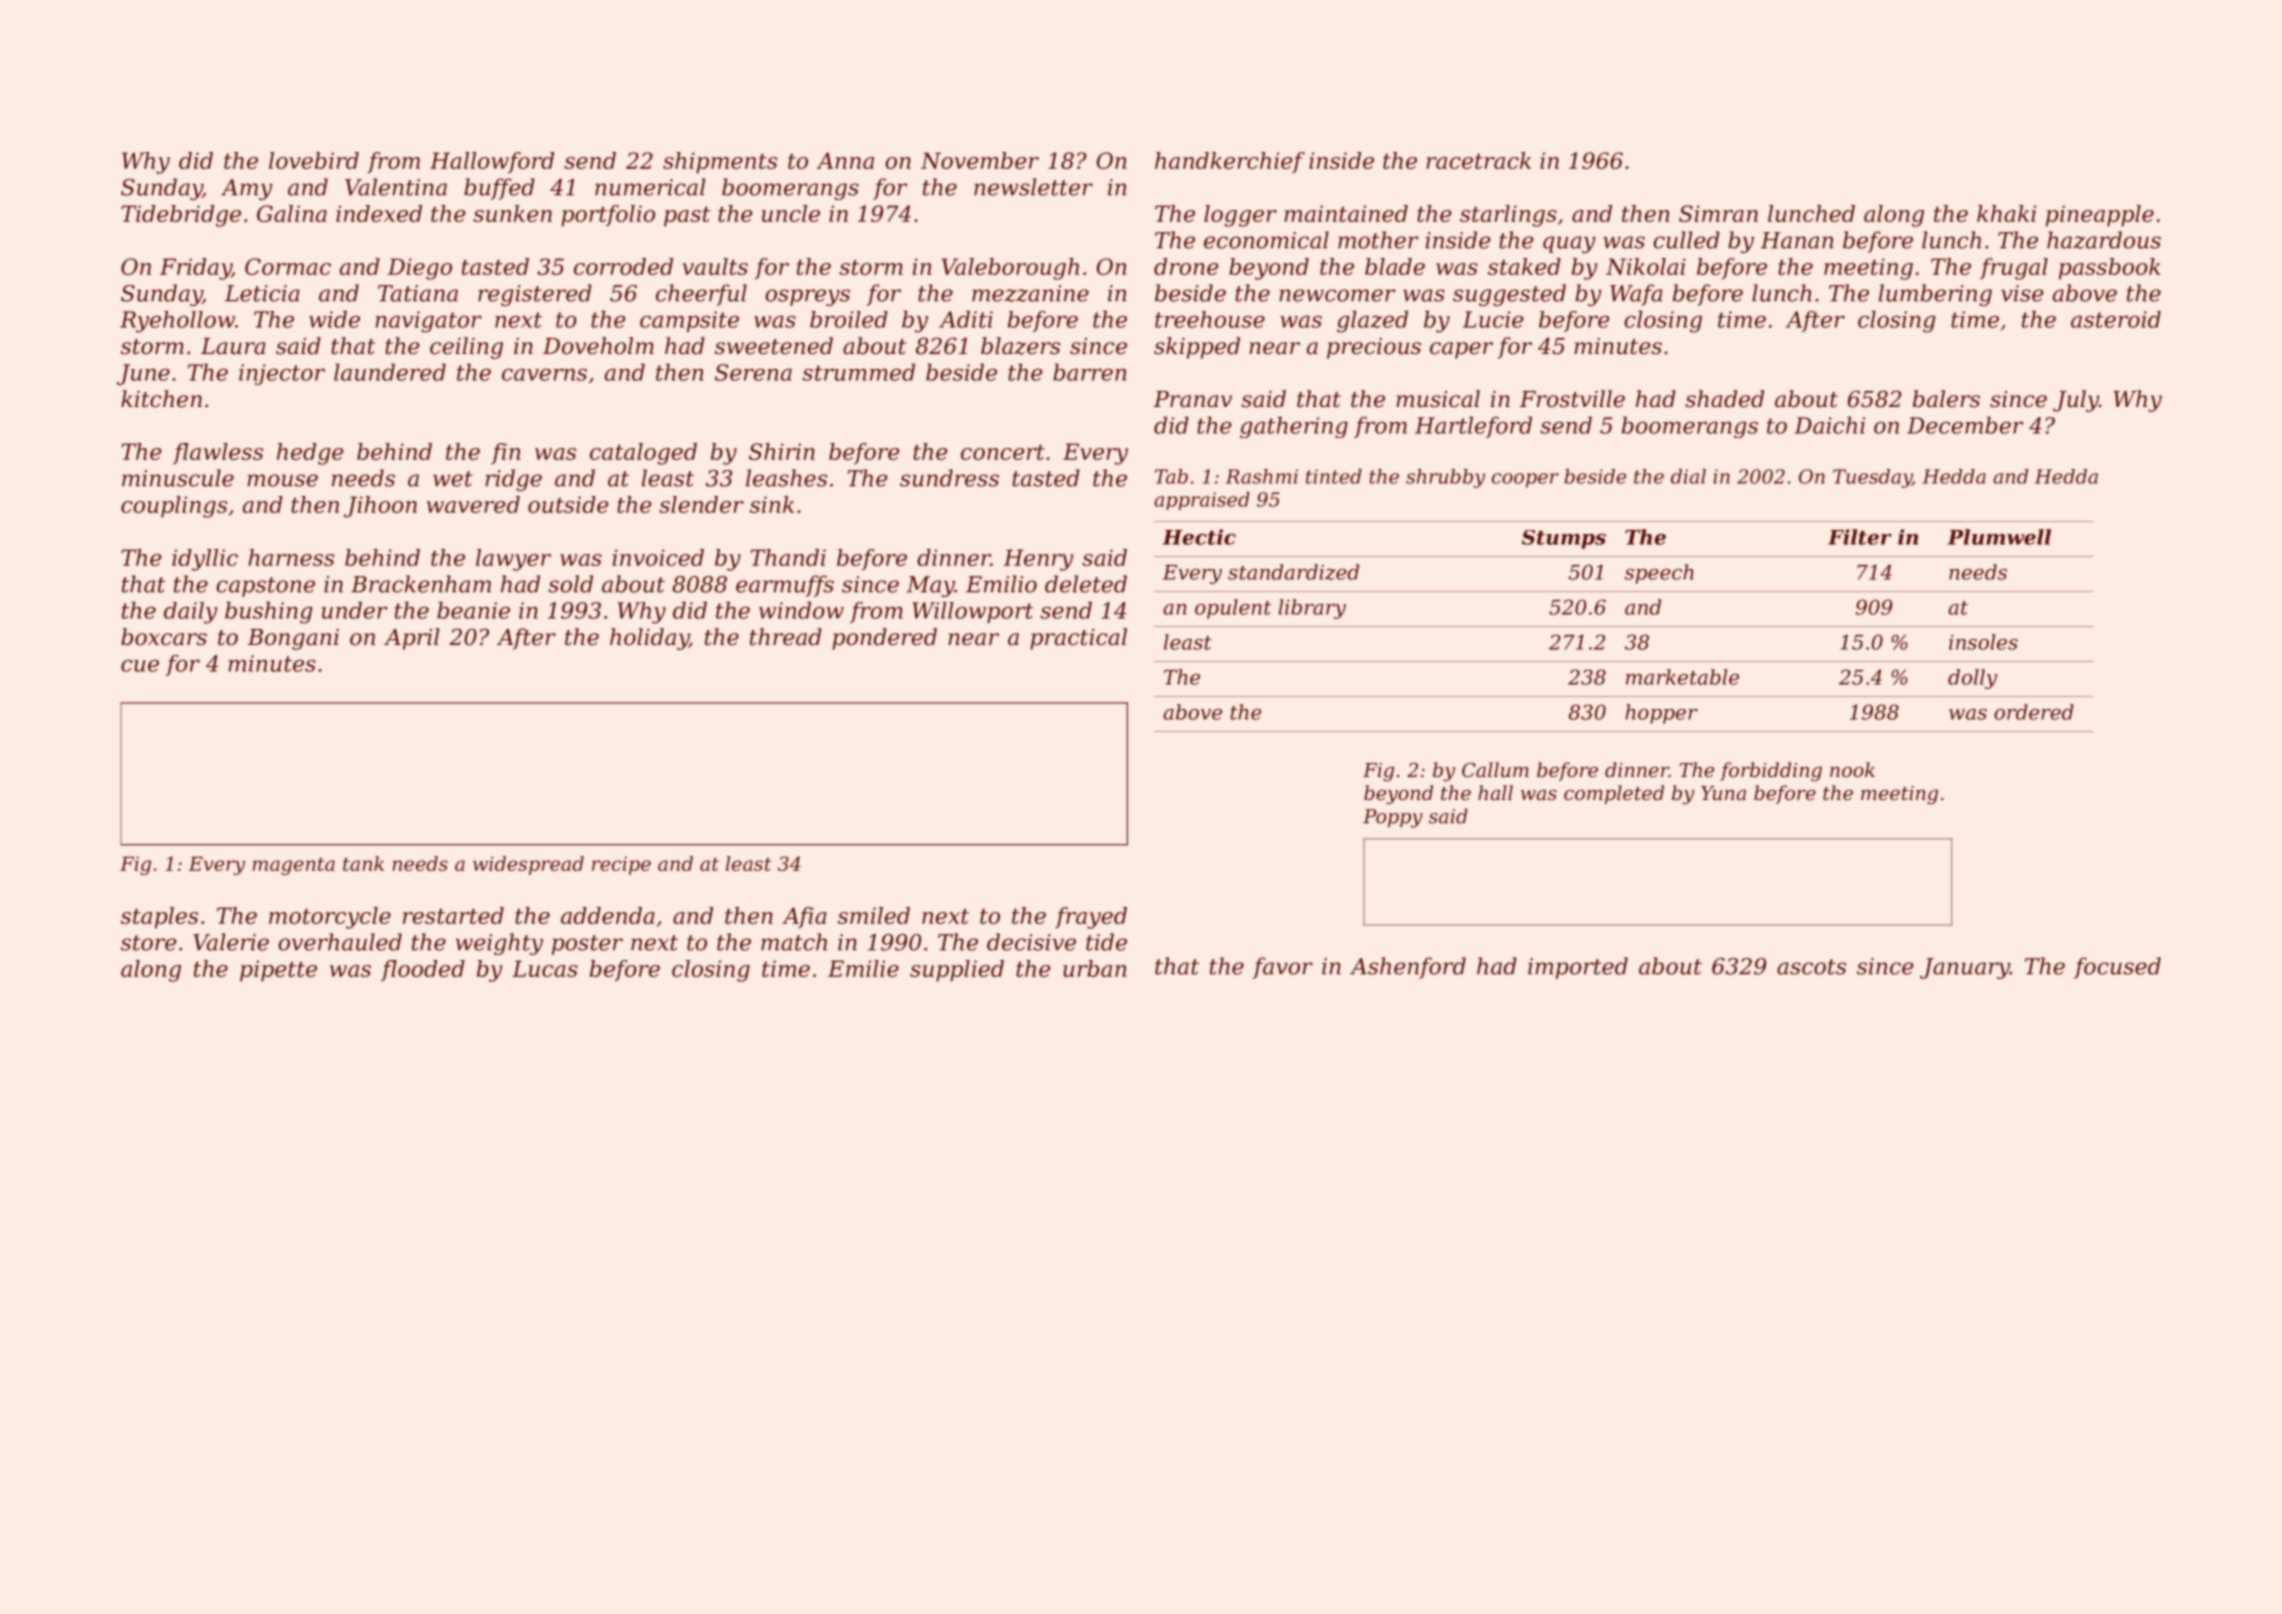 The width and height of the document is (2282, 1614). What do you see at coordinates (715, 266) in the document?
I see `vaults` at bounding box center [715, 266].
